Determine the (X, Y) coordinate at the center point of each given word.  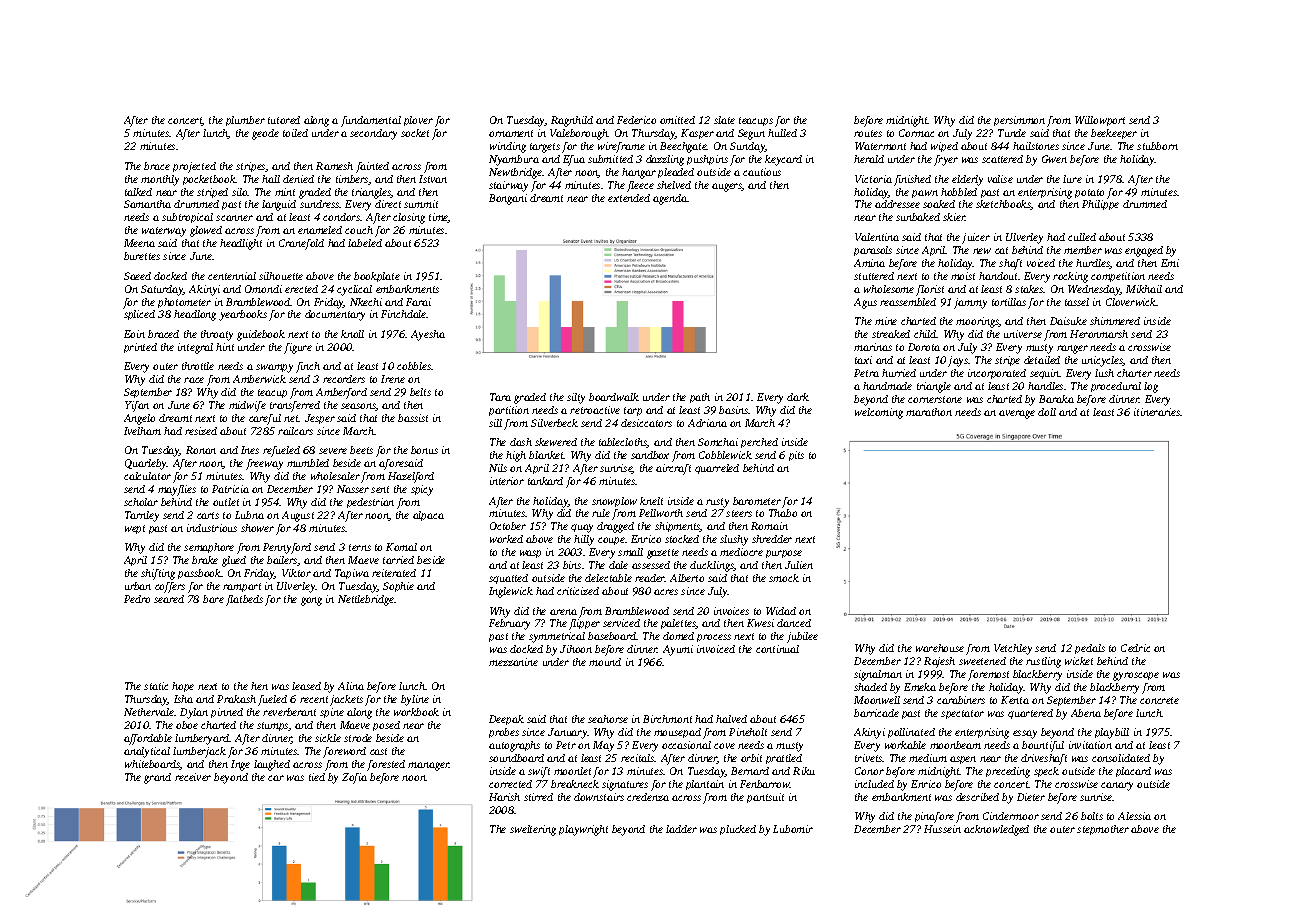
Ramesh (334, 166)
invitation (1090, 745)
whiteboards (152, 765)
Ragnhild (572, 121)
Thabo (783, 513)
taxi (863, 360)
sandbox (650, 455)
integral (195, 348)
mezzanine (513, 662)
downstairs (599, 797)
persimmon (1019, 121)
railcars (295, 431)
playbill (1112, 733)
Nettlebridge (366, 600)
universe (1023, 334)
